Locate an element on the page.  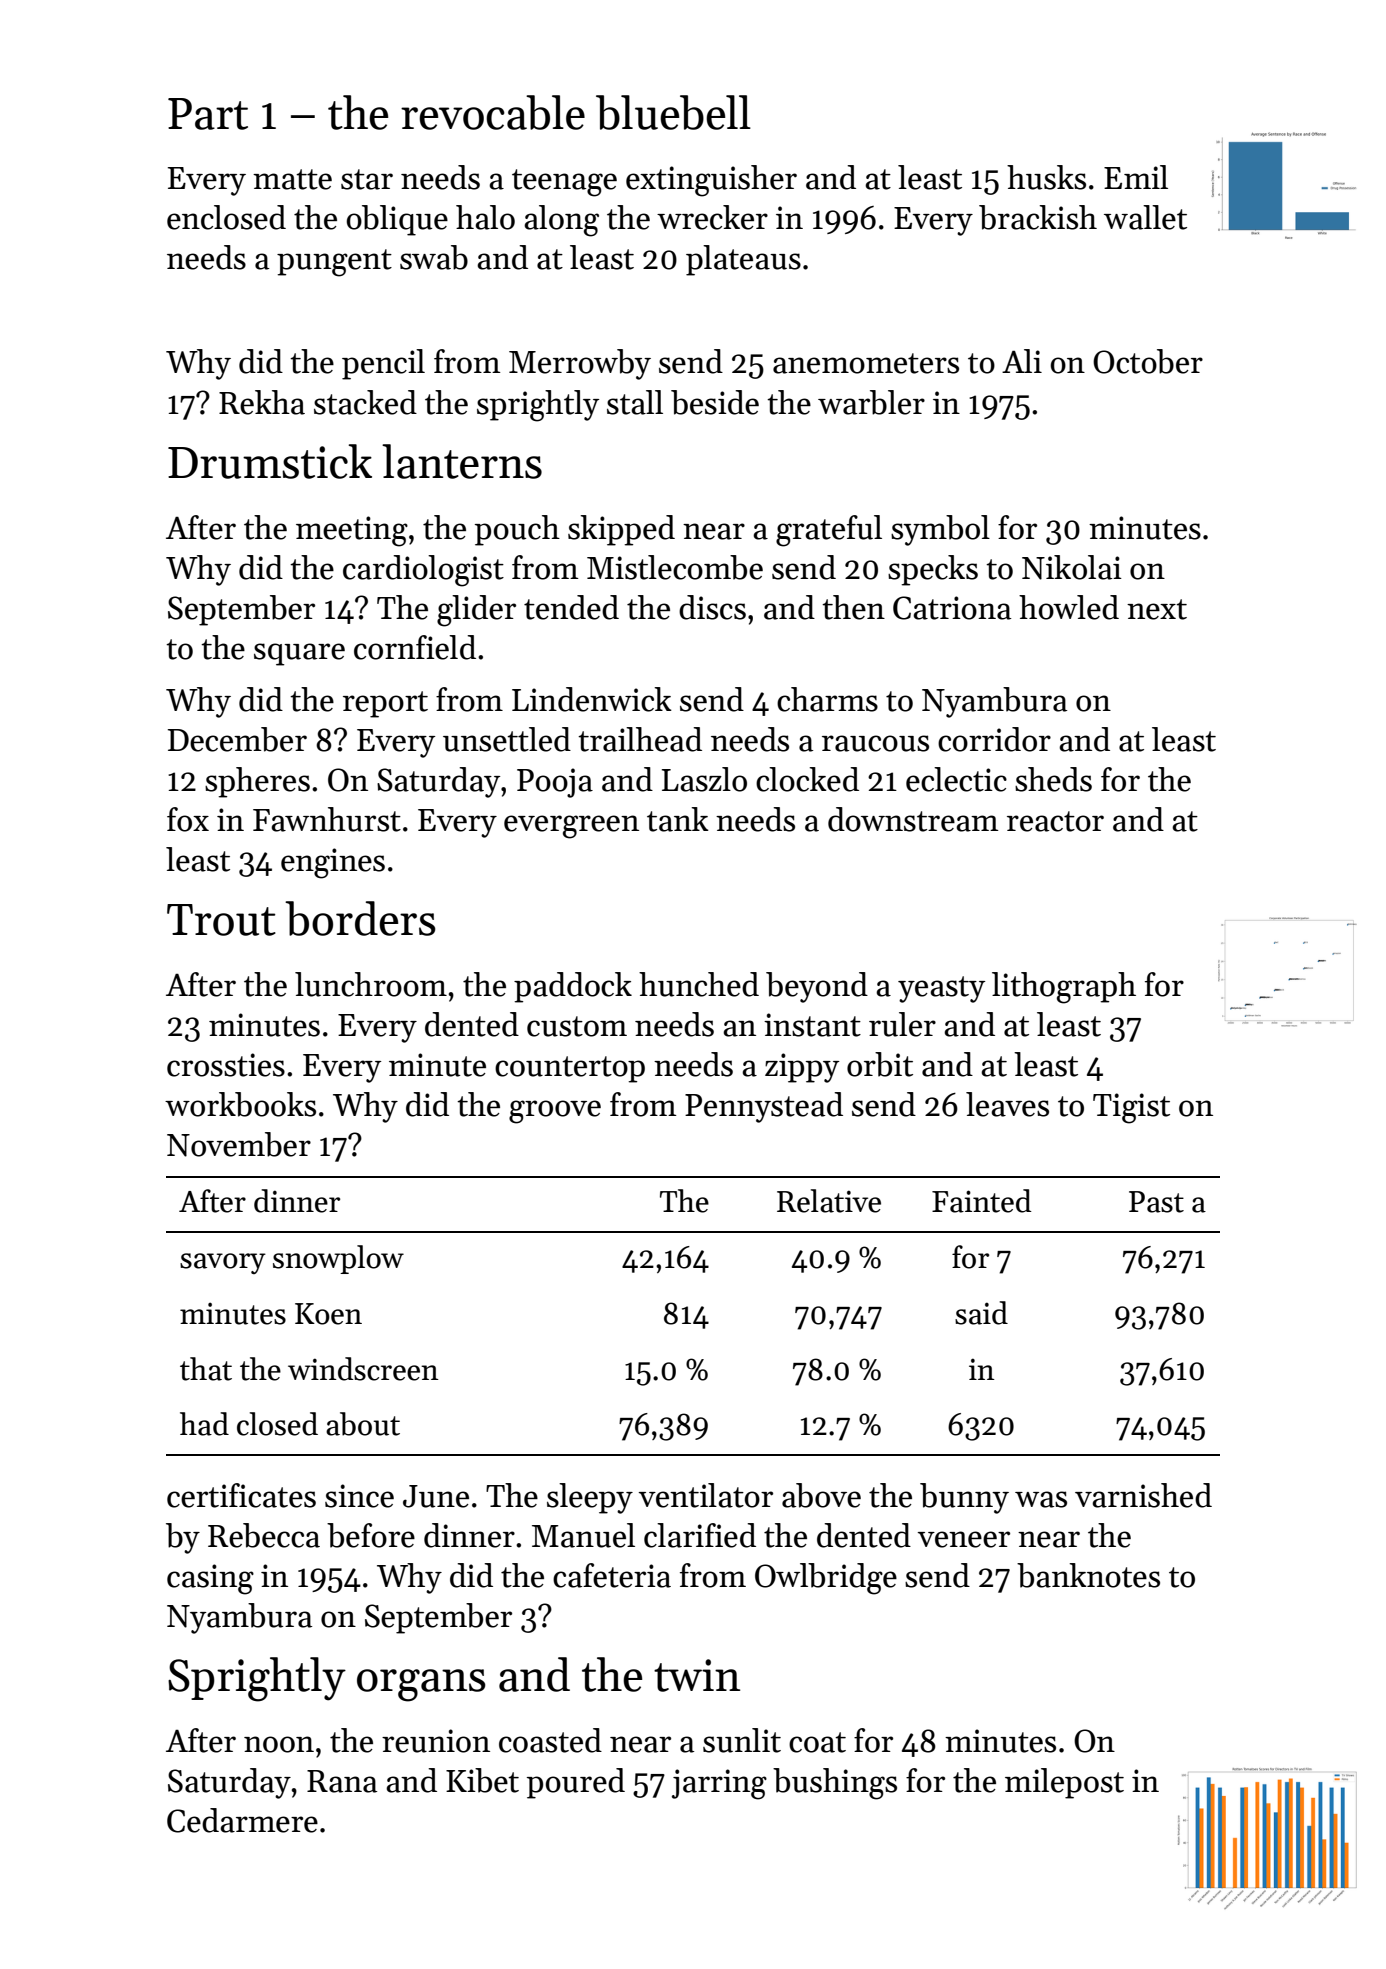
noon is located at coordinates (279, 1744).
